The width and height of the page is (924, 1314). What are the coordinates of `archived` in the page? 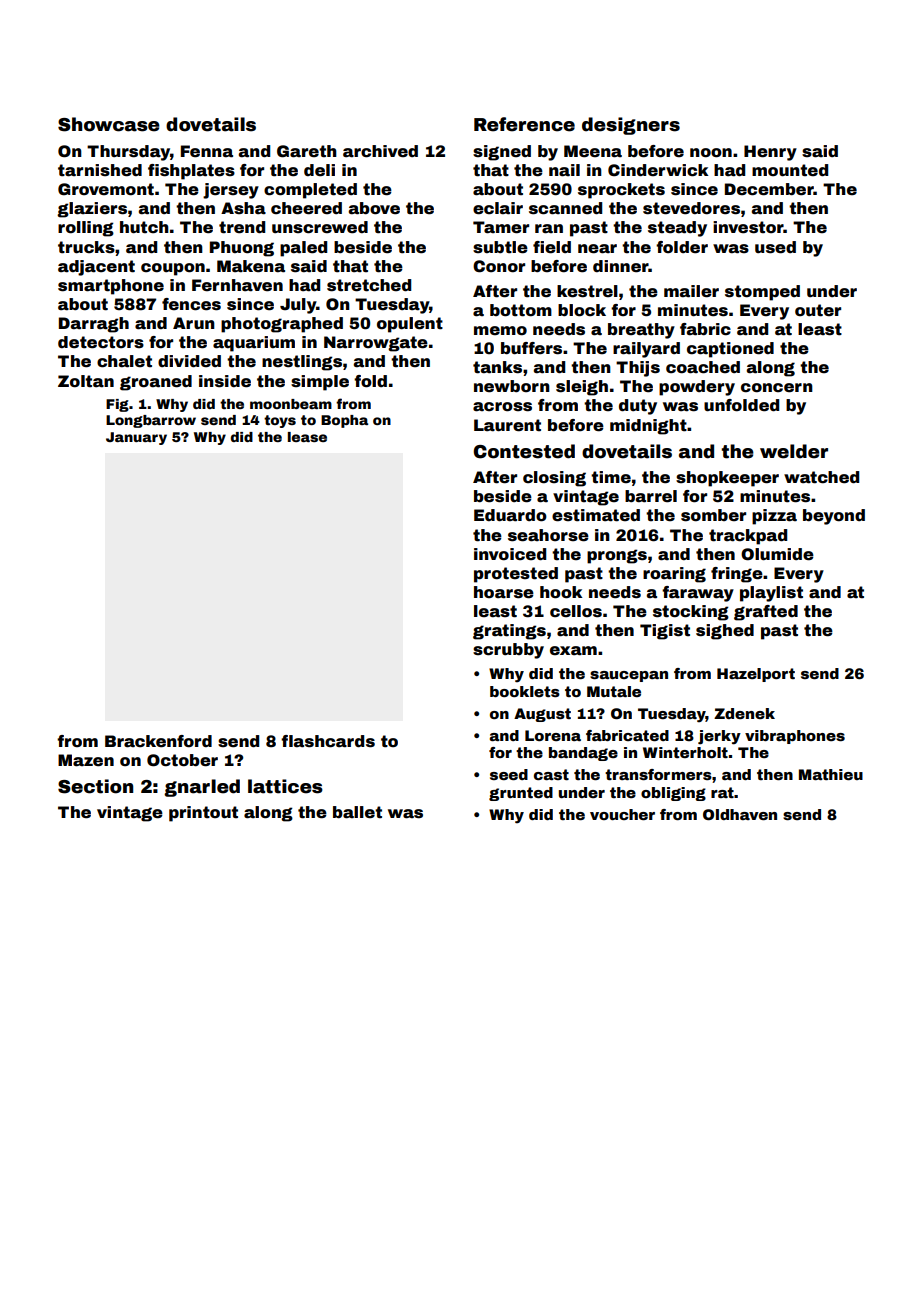 It's located at (380, 151).
